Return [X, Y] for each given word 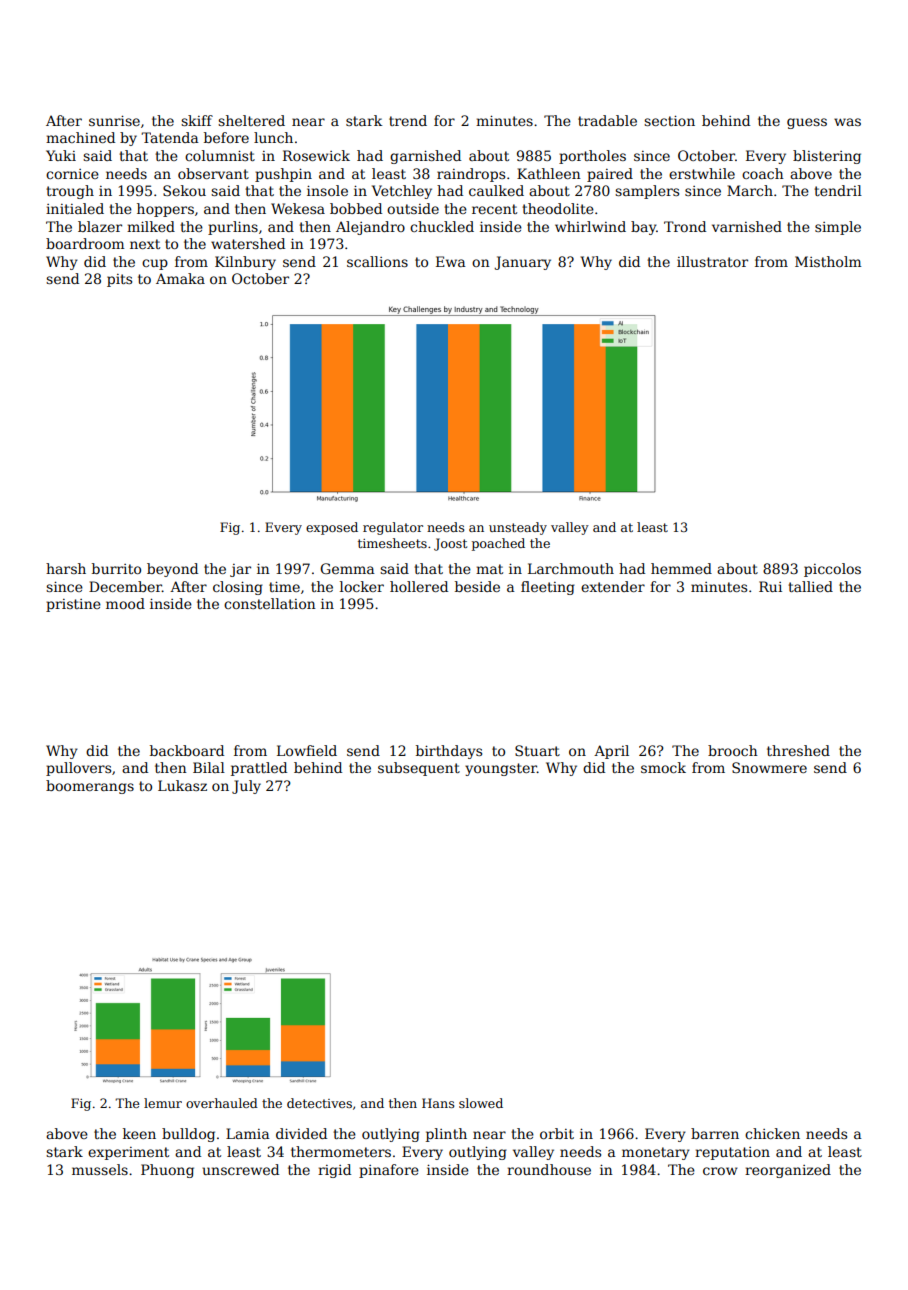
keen [139, 1133]
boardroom [85, 243]
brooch [733, 750]
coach [763, 173]
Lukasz [182, 785]
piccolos [832, 570]
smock [663, 767]
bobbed [356, 208]
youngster [501, 769]
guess [807, 123]
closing [238, 588]
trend [408, 120]
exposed [332, 528]
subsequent [419, 769]
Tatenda [170, 137]
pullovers [78, 769]
